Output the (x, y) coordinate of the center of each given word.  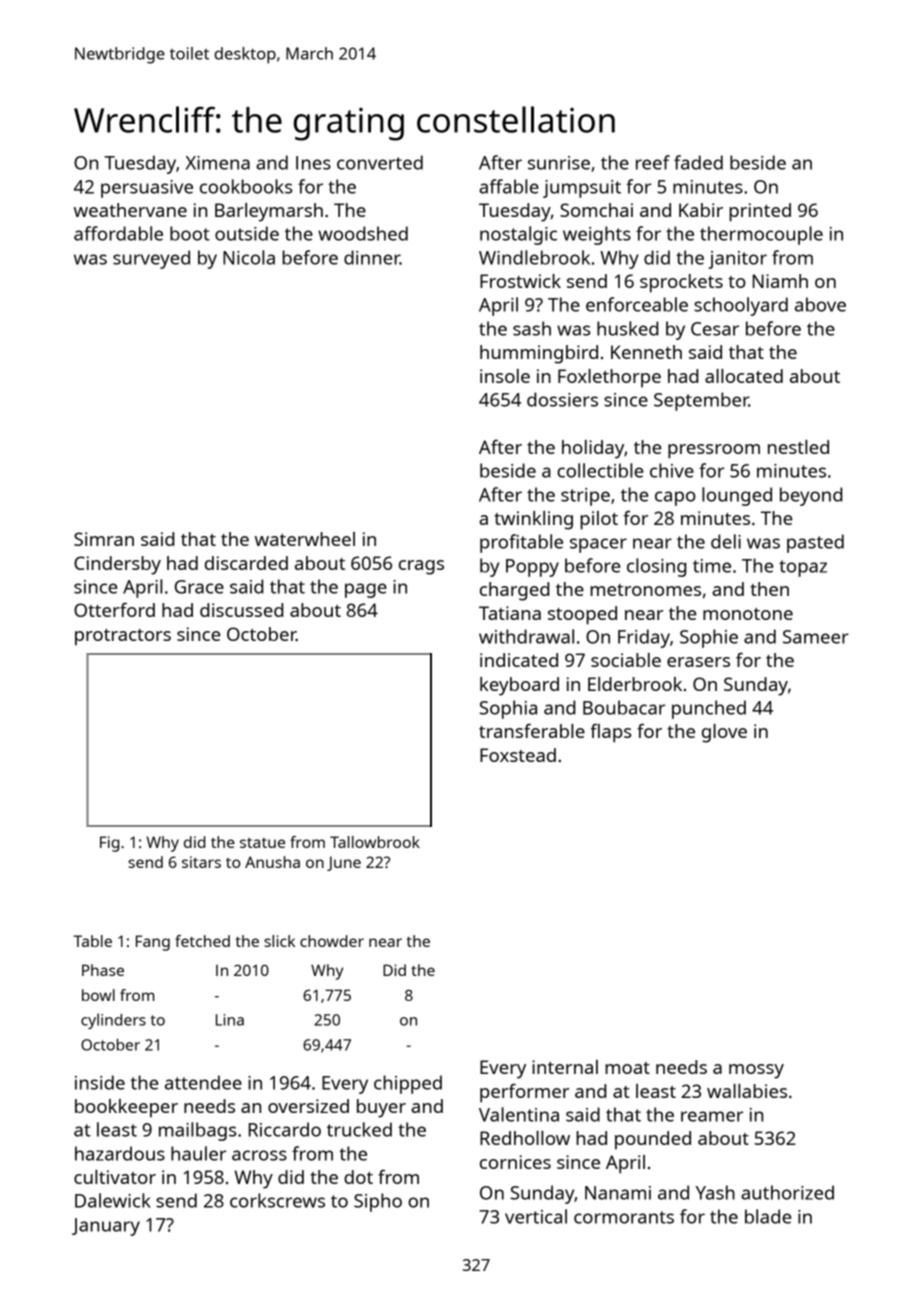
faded (698, 162)
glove (724, 733)
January (106, 1227)
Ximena (218, 163)
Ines (313, 163)
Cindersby (117, 565)
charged (514, 591)
